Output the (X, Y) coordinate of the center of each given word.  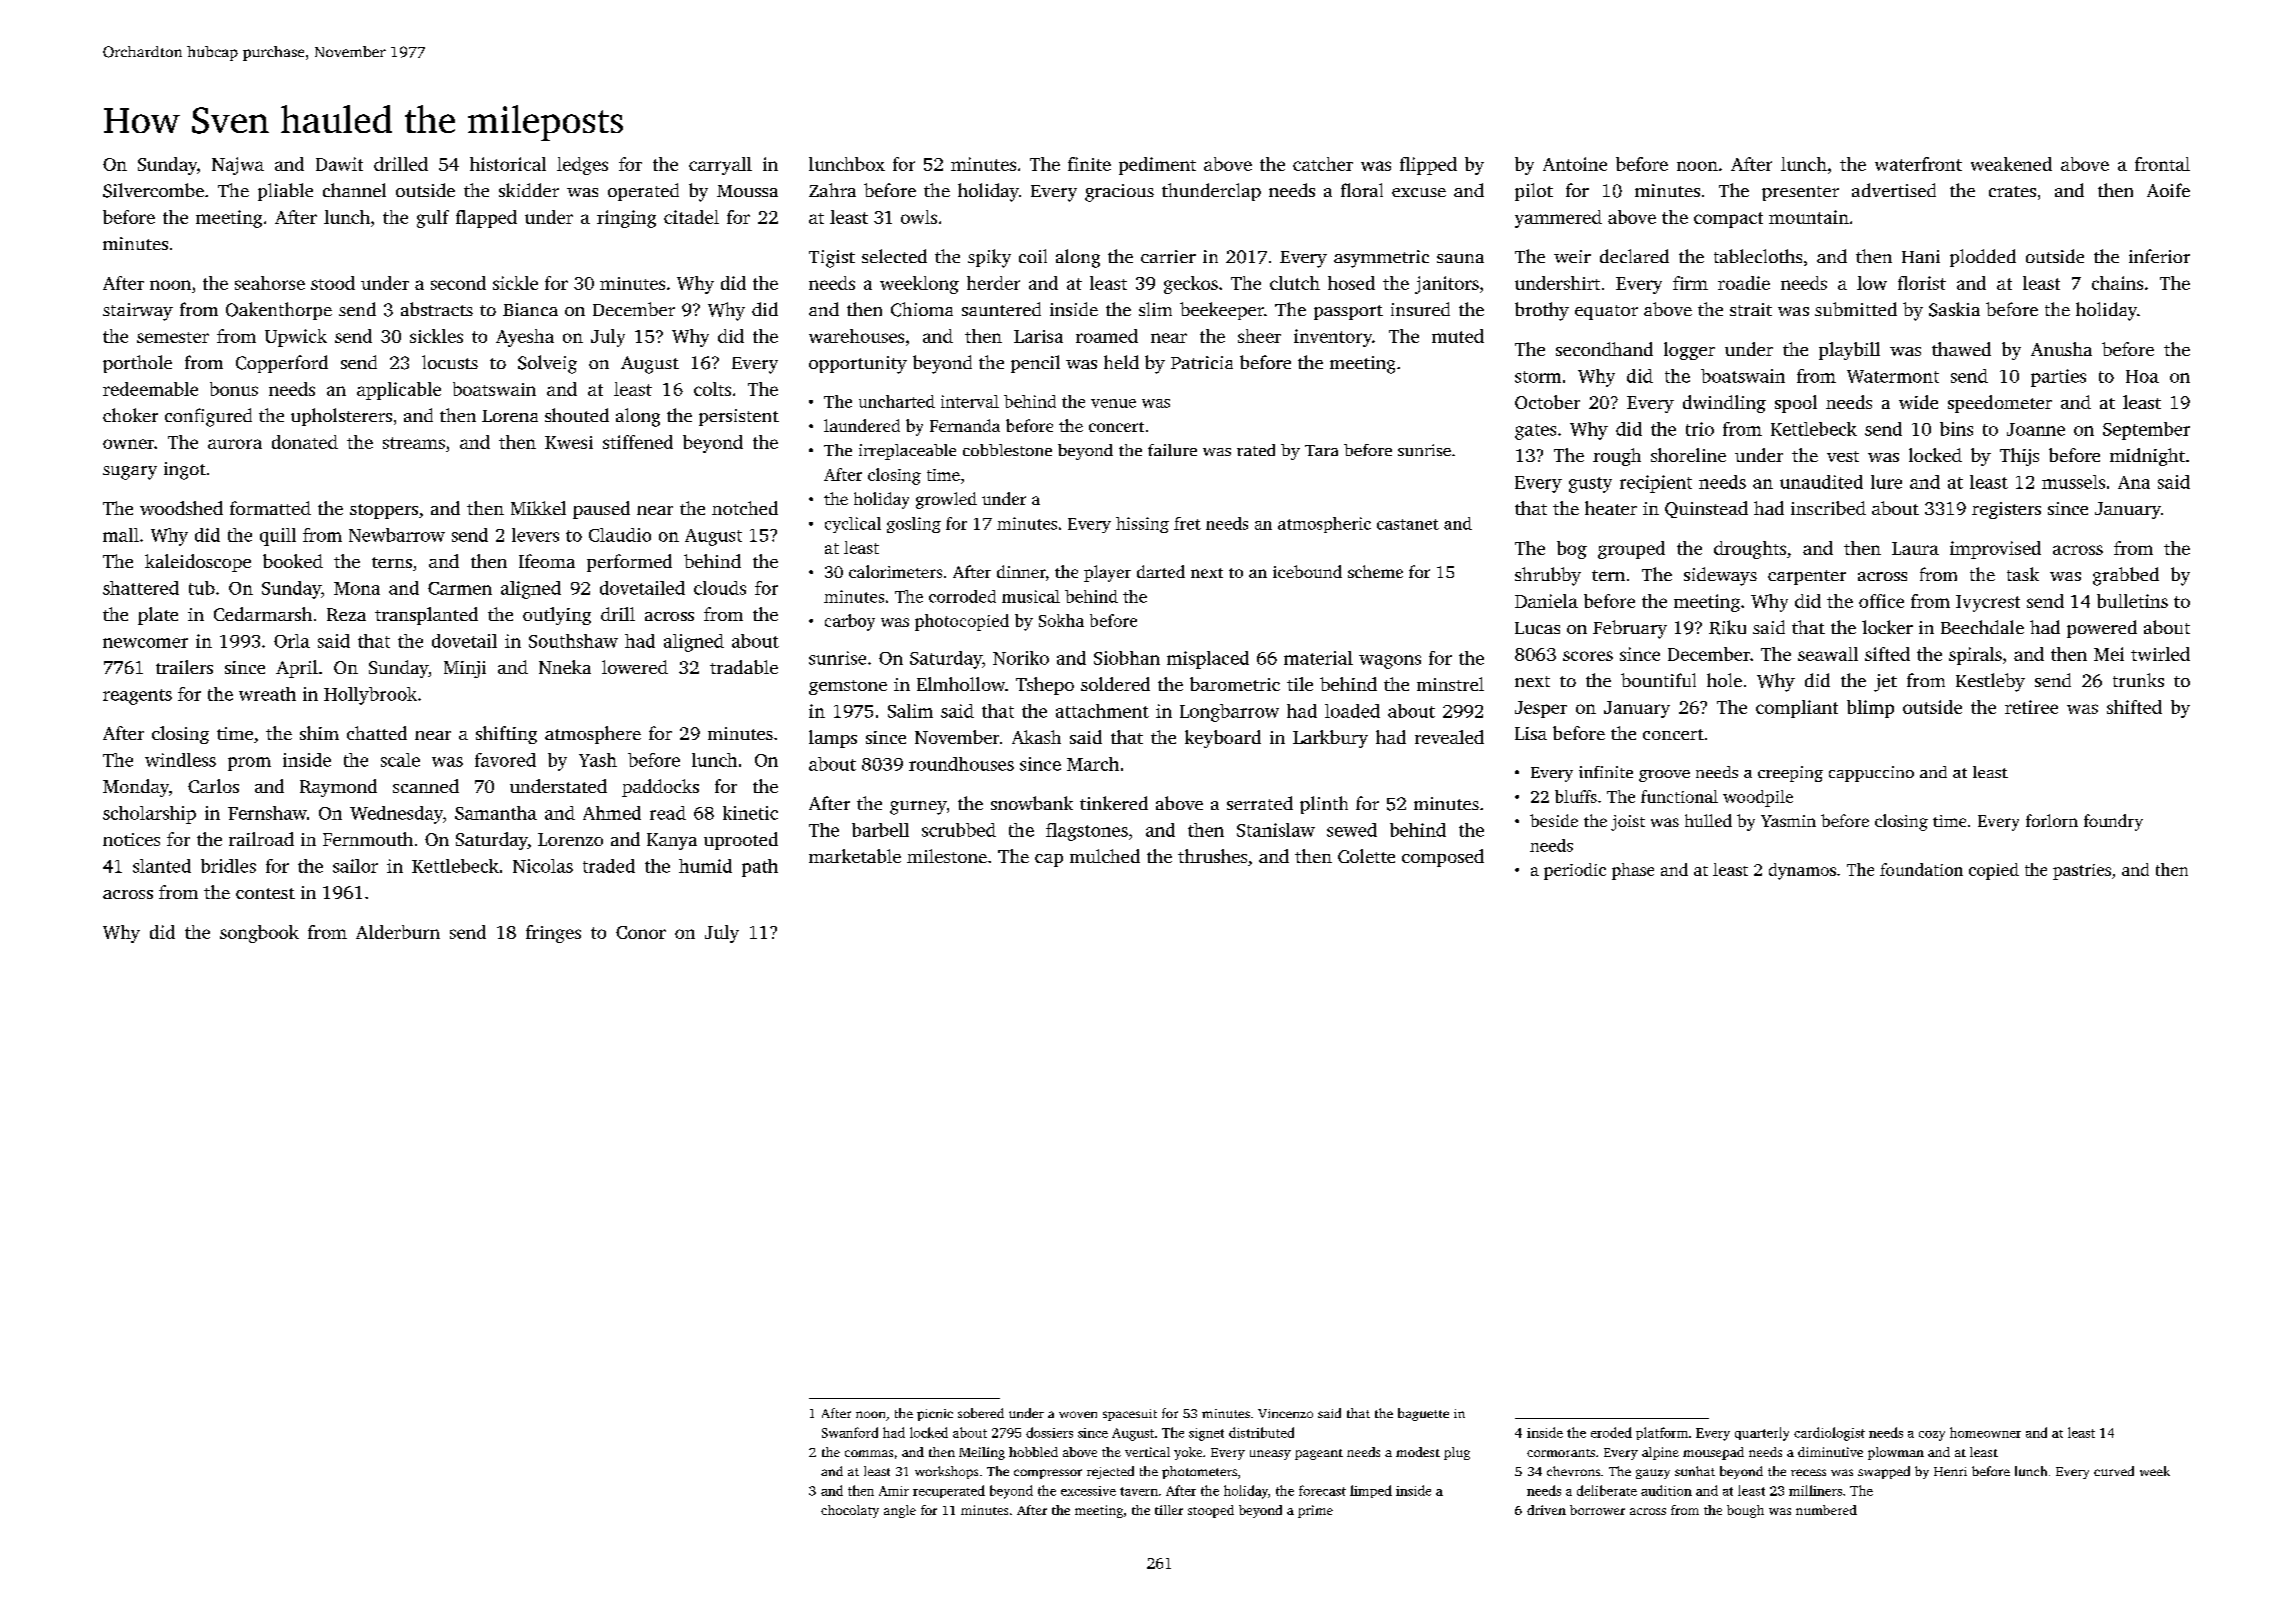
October (1547, 402)
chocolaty (850, 1511)
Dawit (339, 164)
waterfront (1918, 164)
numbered (1826, 1510)
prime (1315, 1511)
